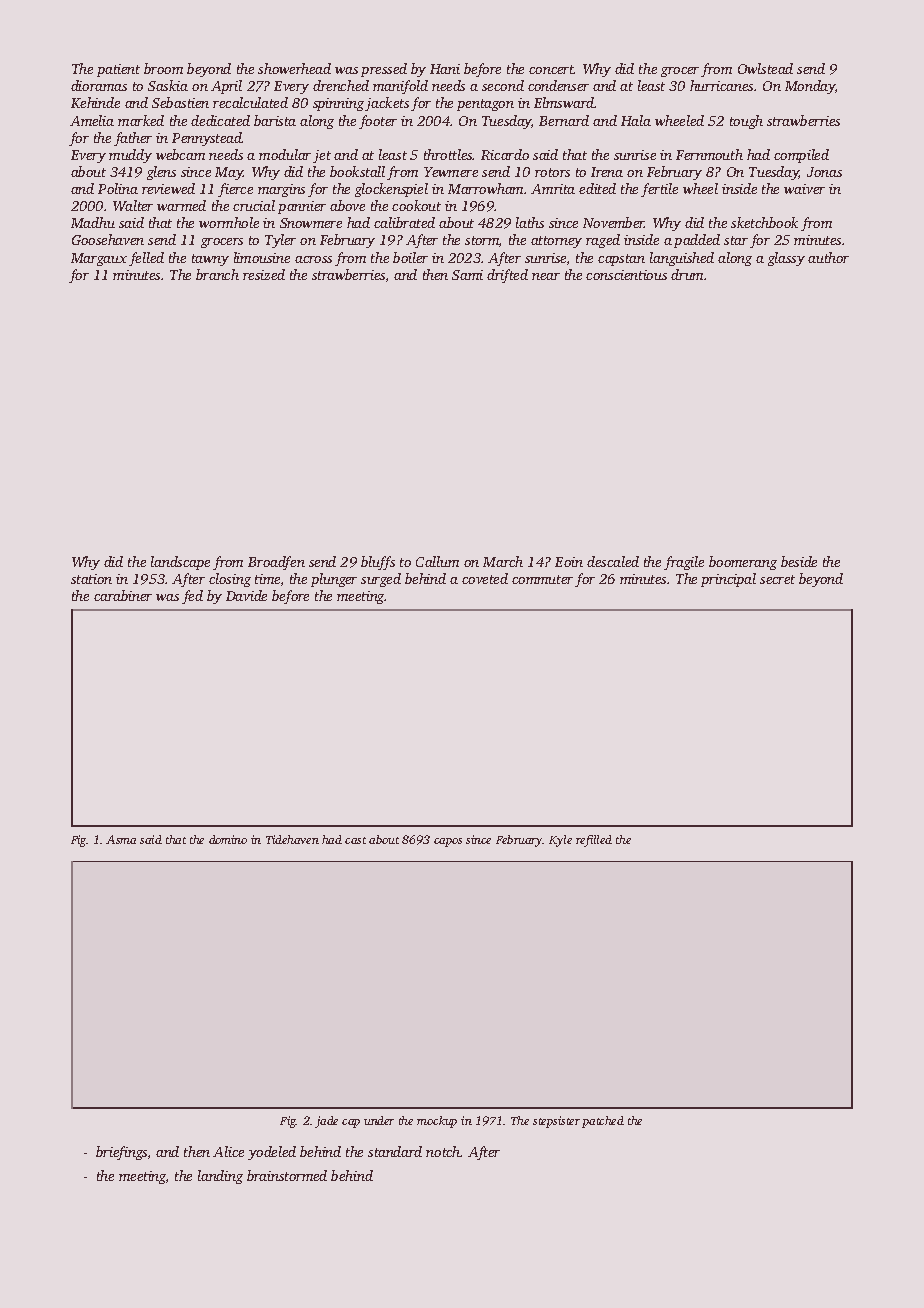 Image resolution: width=924 pixels, height=1308 pixels. I want to click on fragile, so click(684, 563).
